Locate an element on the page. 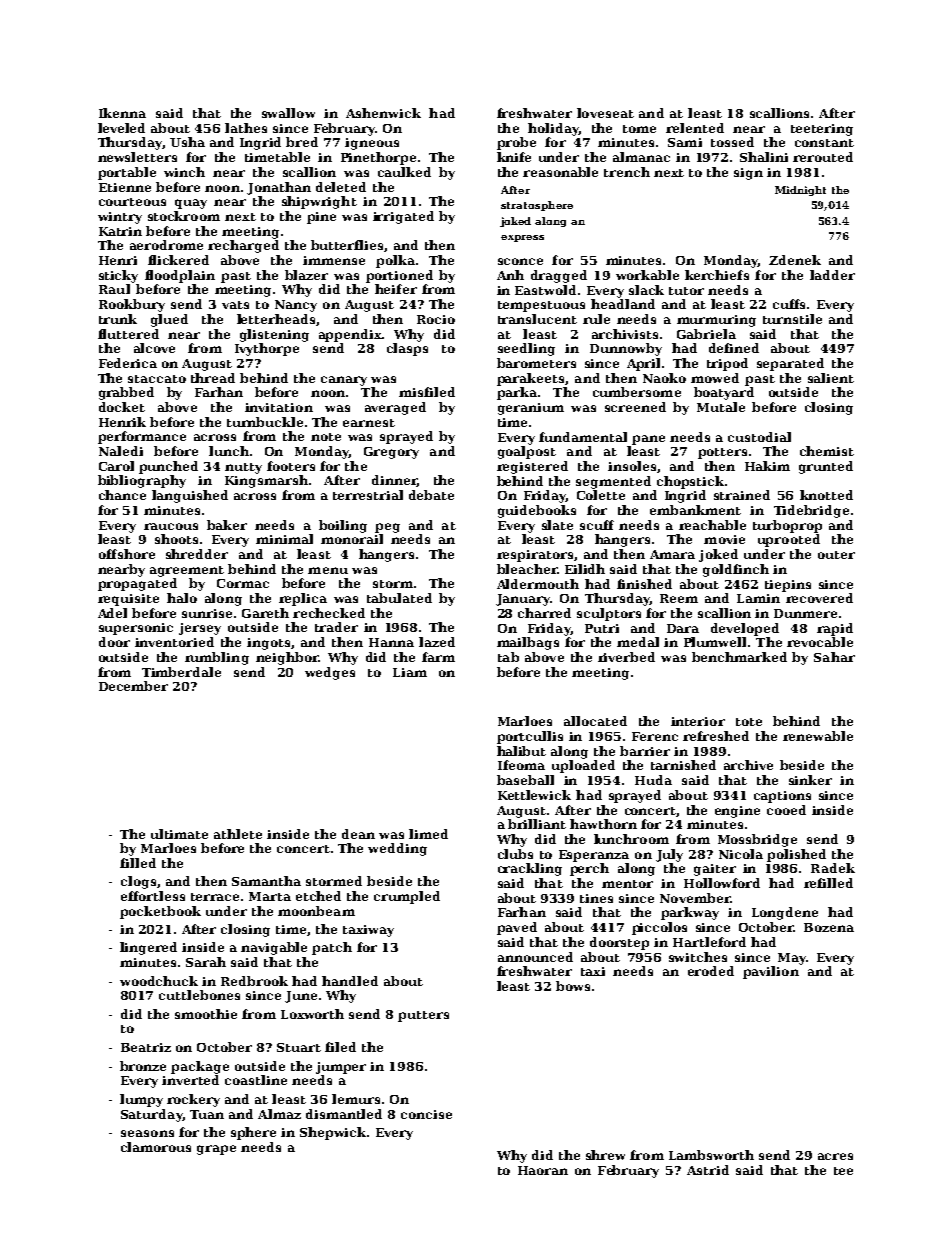 The height and width of the image is (1233, 952). coastline is located at coordinates (256, 1080).
